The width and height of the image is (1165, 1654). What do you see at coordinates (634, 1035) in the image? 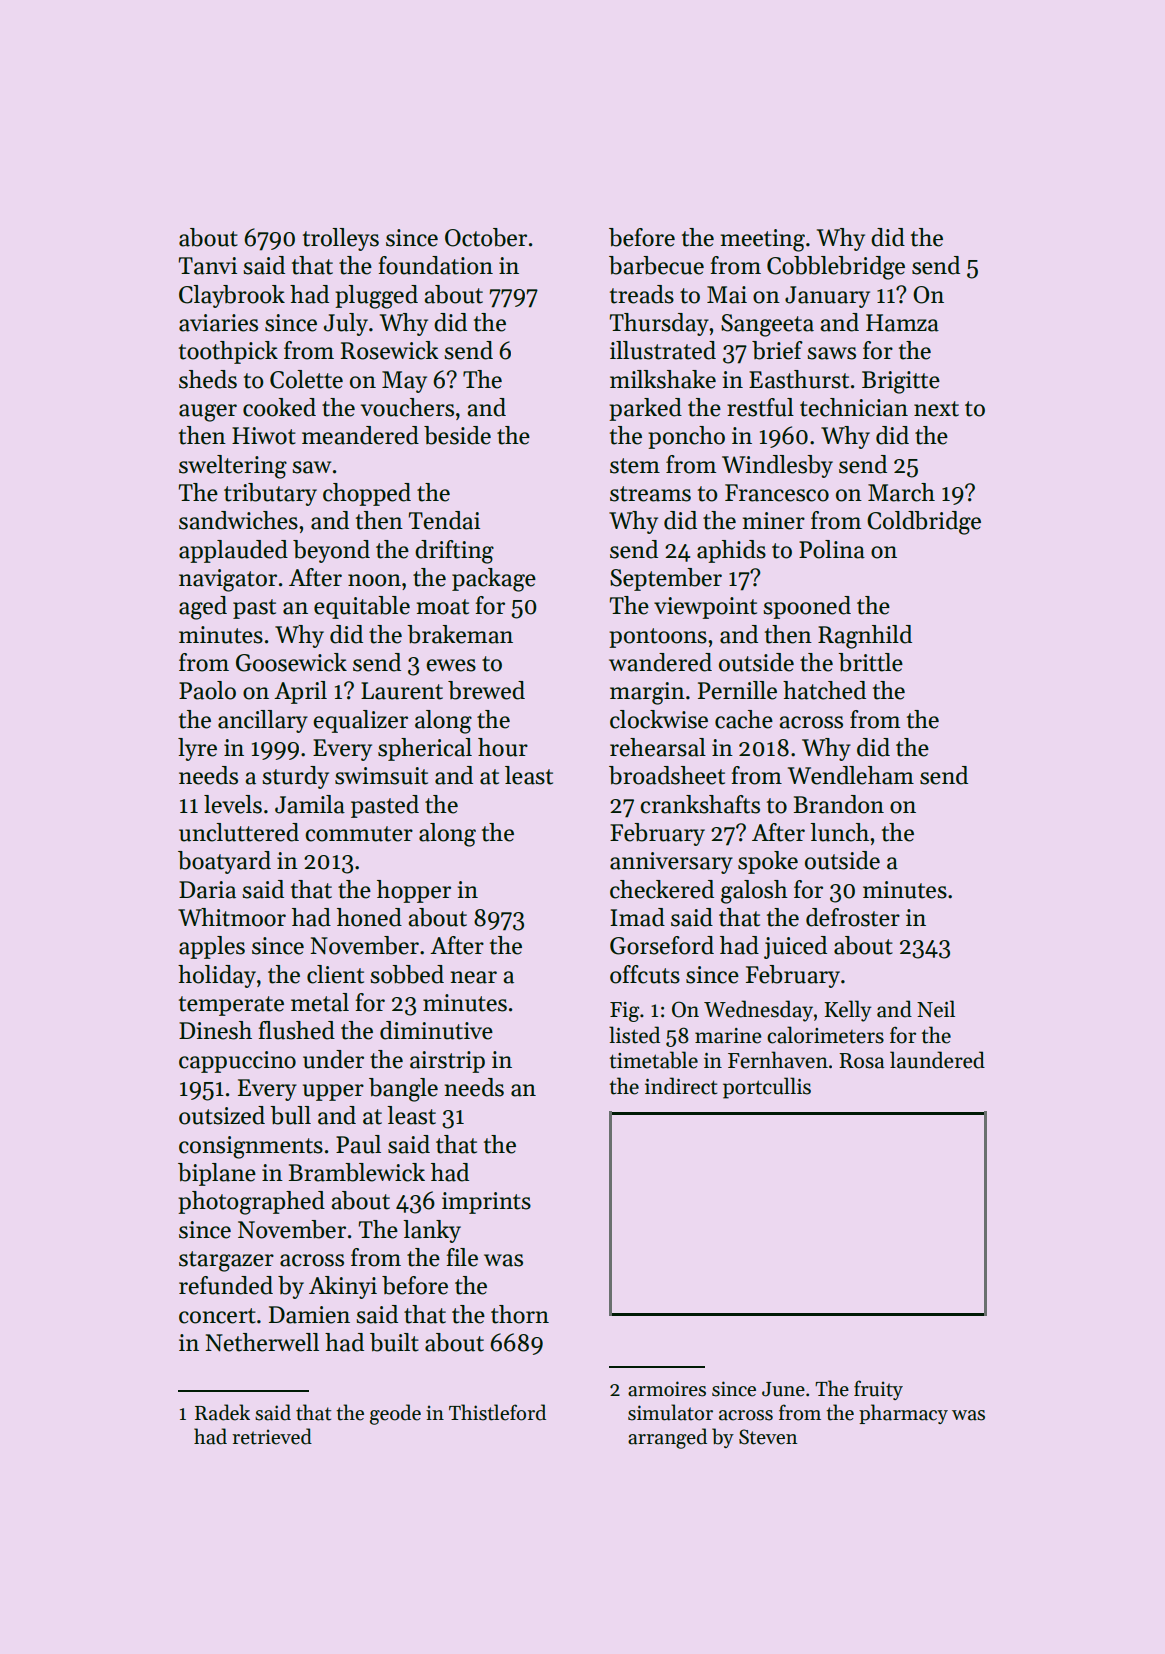
I see `listed` at bounding box center [634, 1035].
